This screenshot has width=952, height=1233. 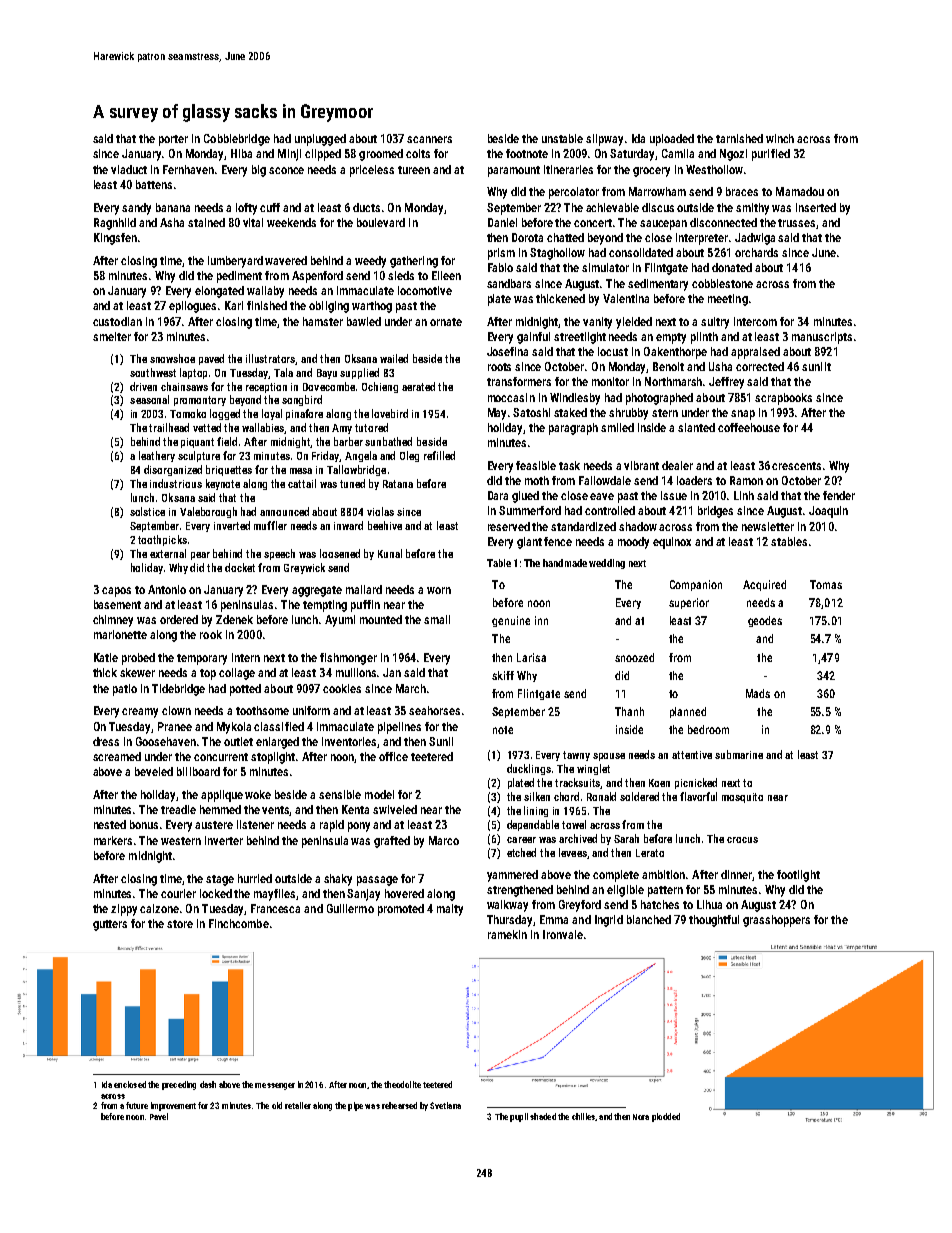 I want to click on retailer, so click(x=298, y=1105).
